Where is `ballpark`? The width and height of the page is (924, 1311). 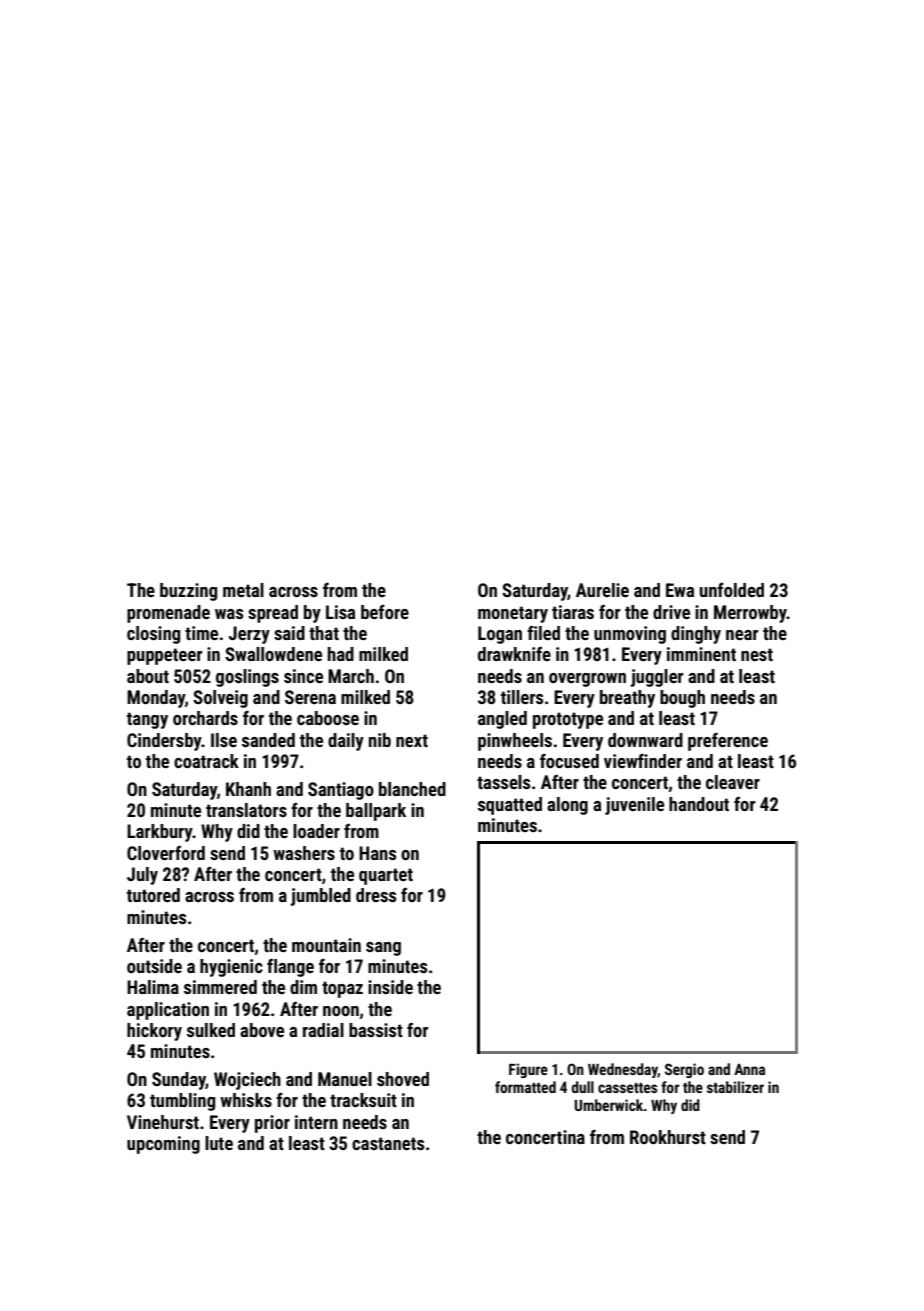 ballpark is located at coordinates (376, 812).
